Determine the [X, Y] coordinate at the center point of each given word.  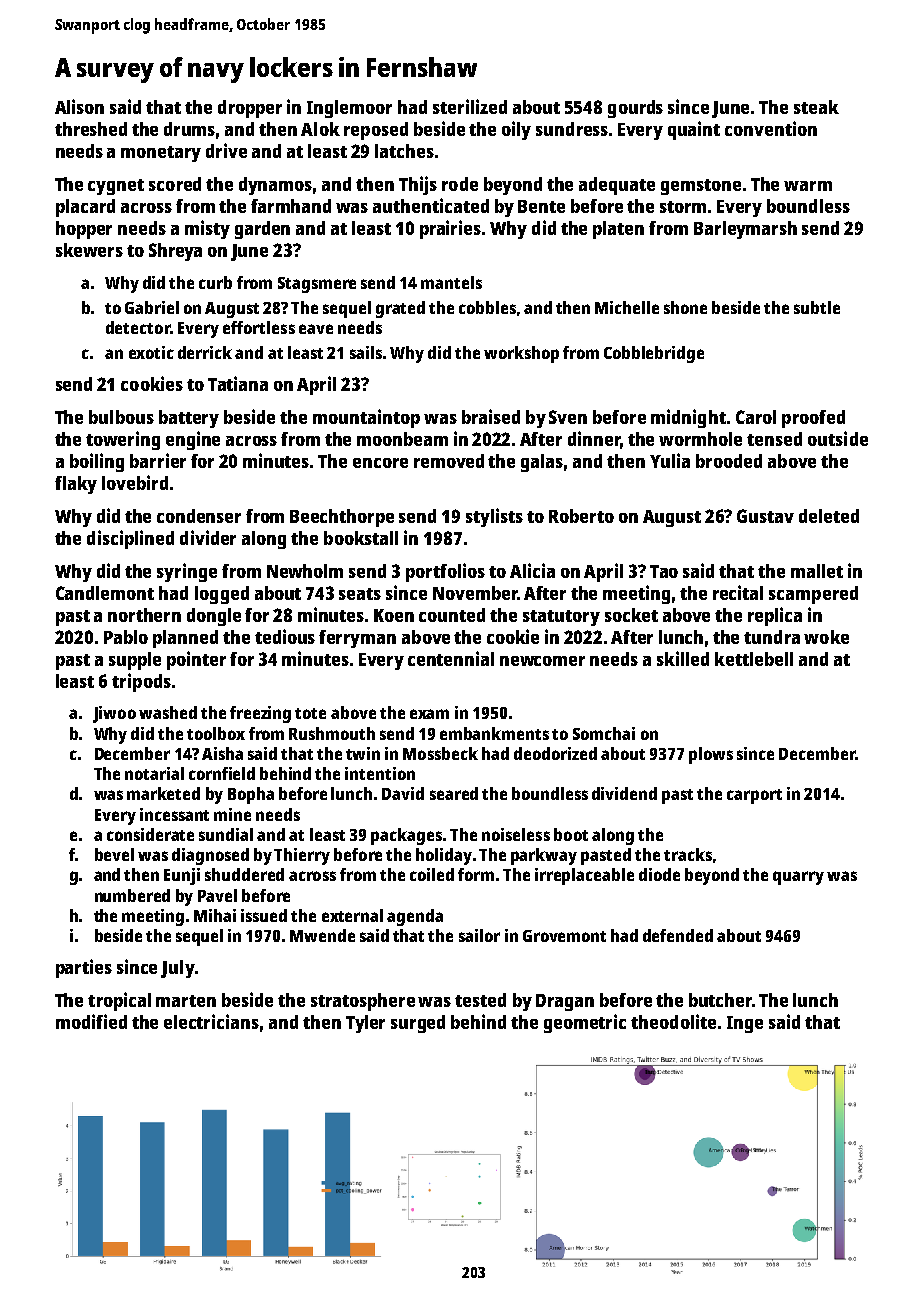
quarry [798, 878]
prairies [450, 229]
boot [571, 834]
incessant [174, 814]
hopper [84, 230]
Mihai [215, 915]
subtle [817, 307]
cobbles [487, 307]
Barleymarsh [745, 230]
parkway [544, 856]
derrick [205, 352]
